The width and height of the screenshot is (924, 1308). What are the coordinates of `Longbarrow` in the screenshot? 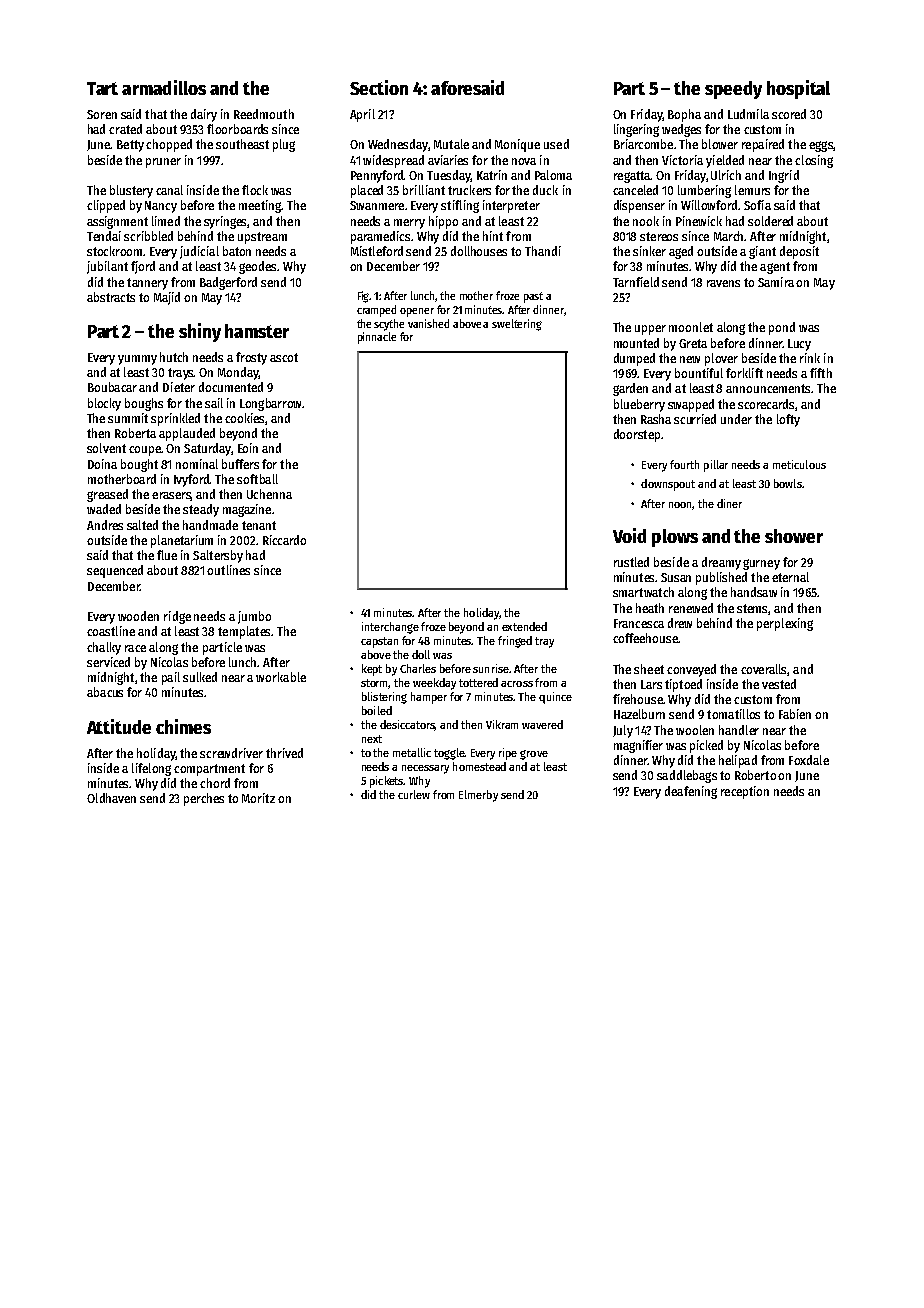 It's located at (270, 404).
